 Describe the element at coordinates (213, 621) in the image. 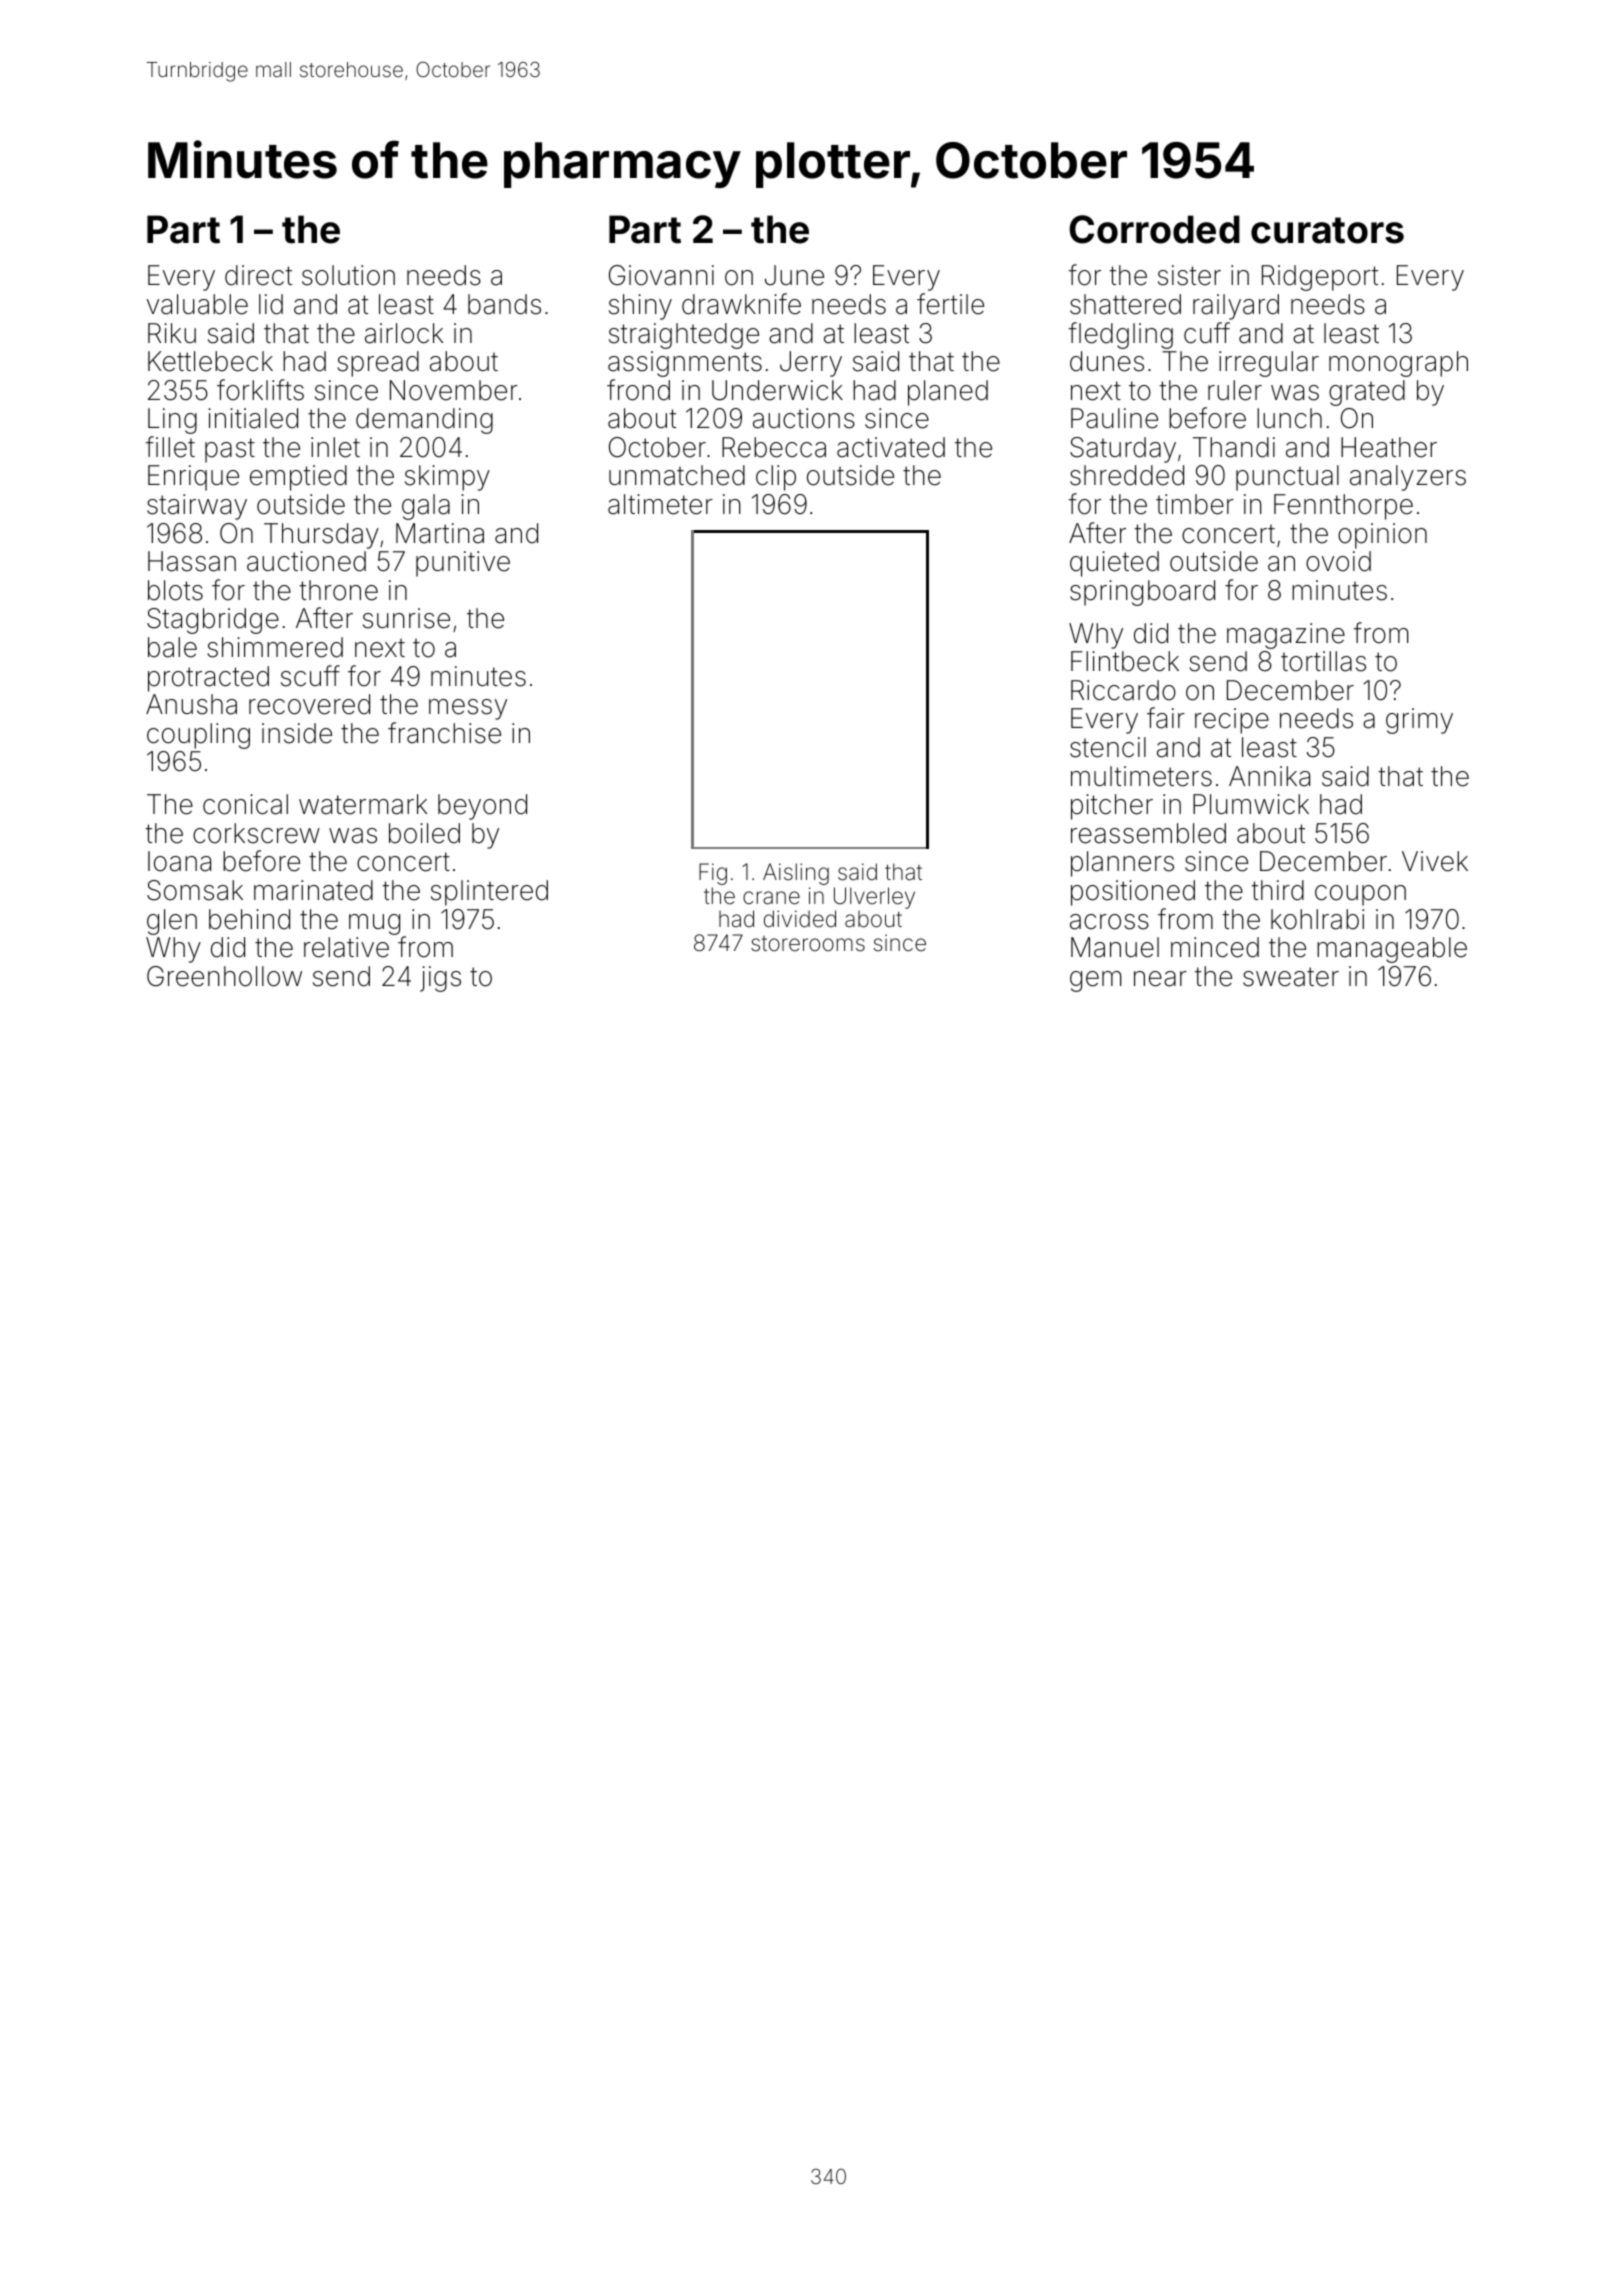

I see `Stagbridge` at that location.
